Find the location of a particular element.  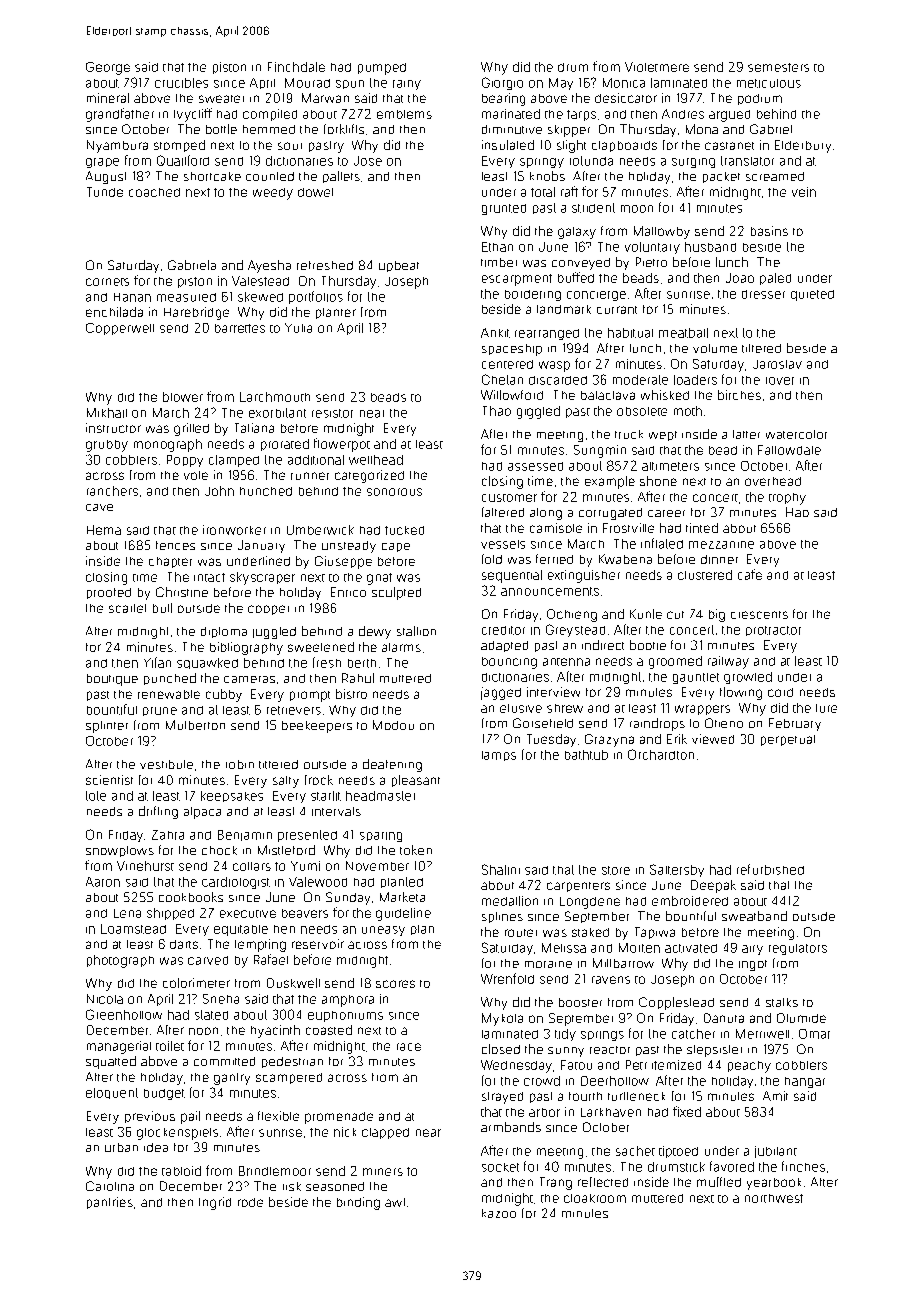

sweatband is located at coordinates (754, 916).
